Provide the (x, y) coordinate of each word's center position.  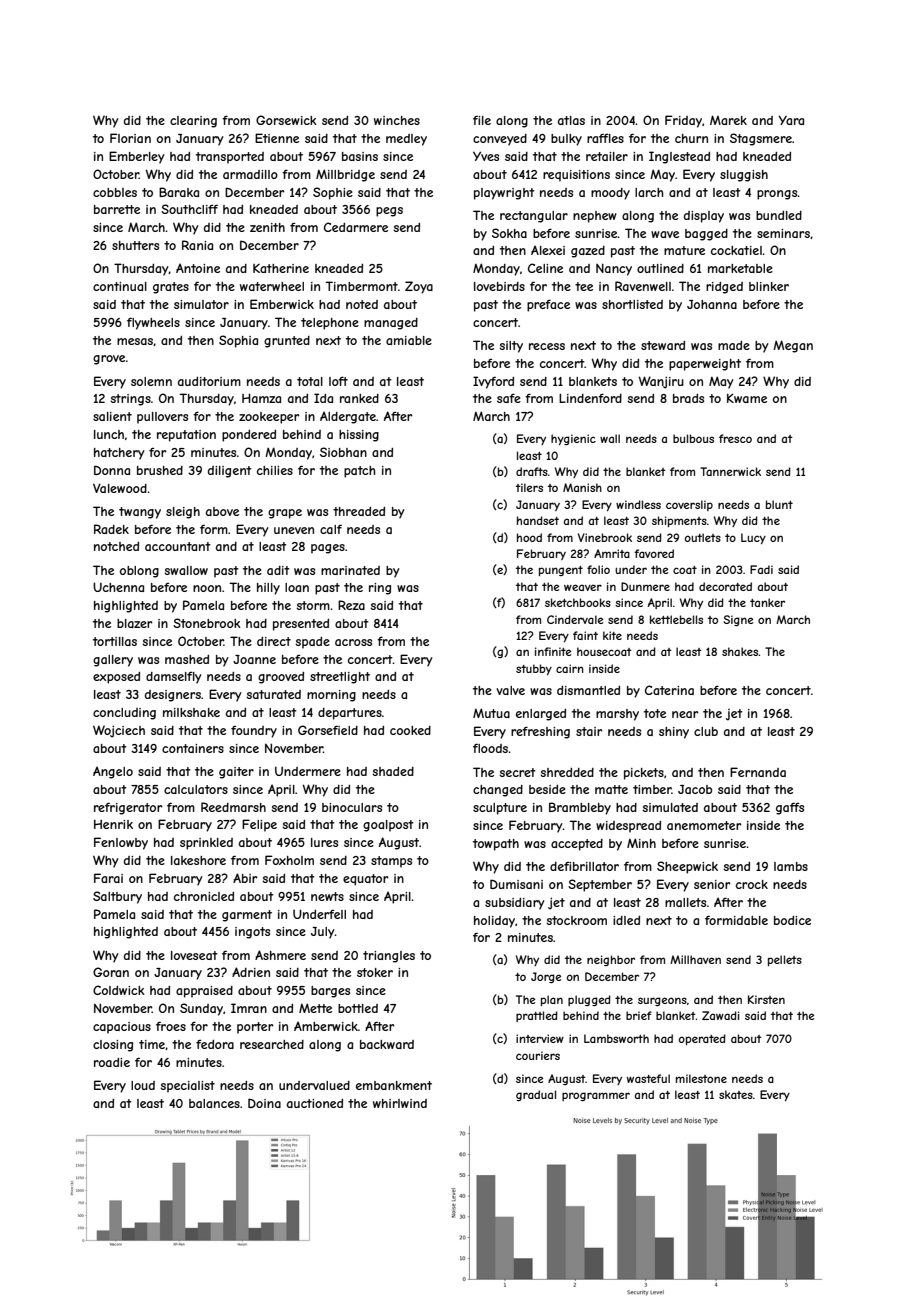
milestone (701, 1078)
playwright (504, 194)
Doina (264, 1103)
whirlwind (400, 1103)
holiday (494, 922)
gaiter (236, 773)
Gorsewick (286, 120)
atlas (571, 120)
